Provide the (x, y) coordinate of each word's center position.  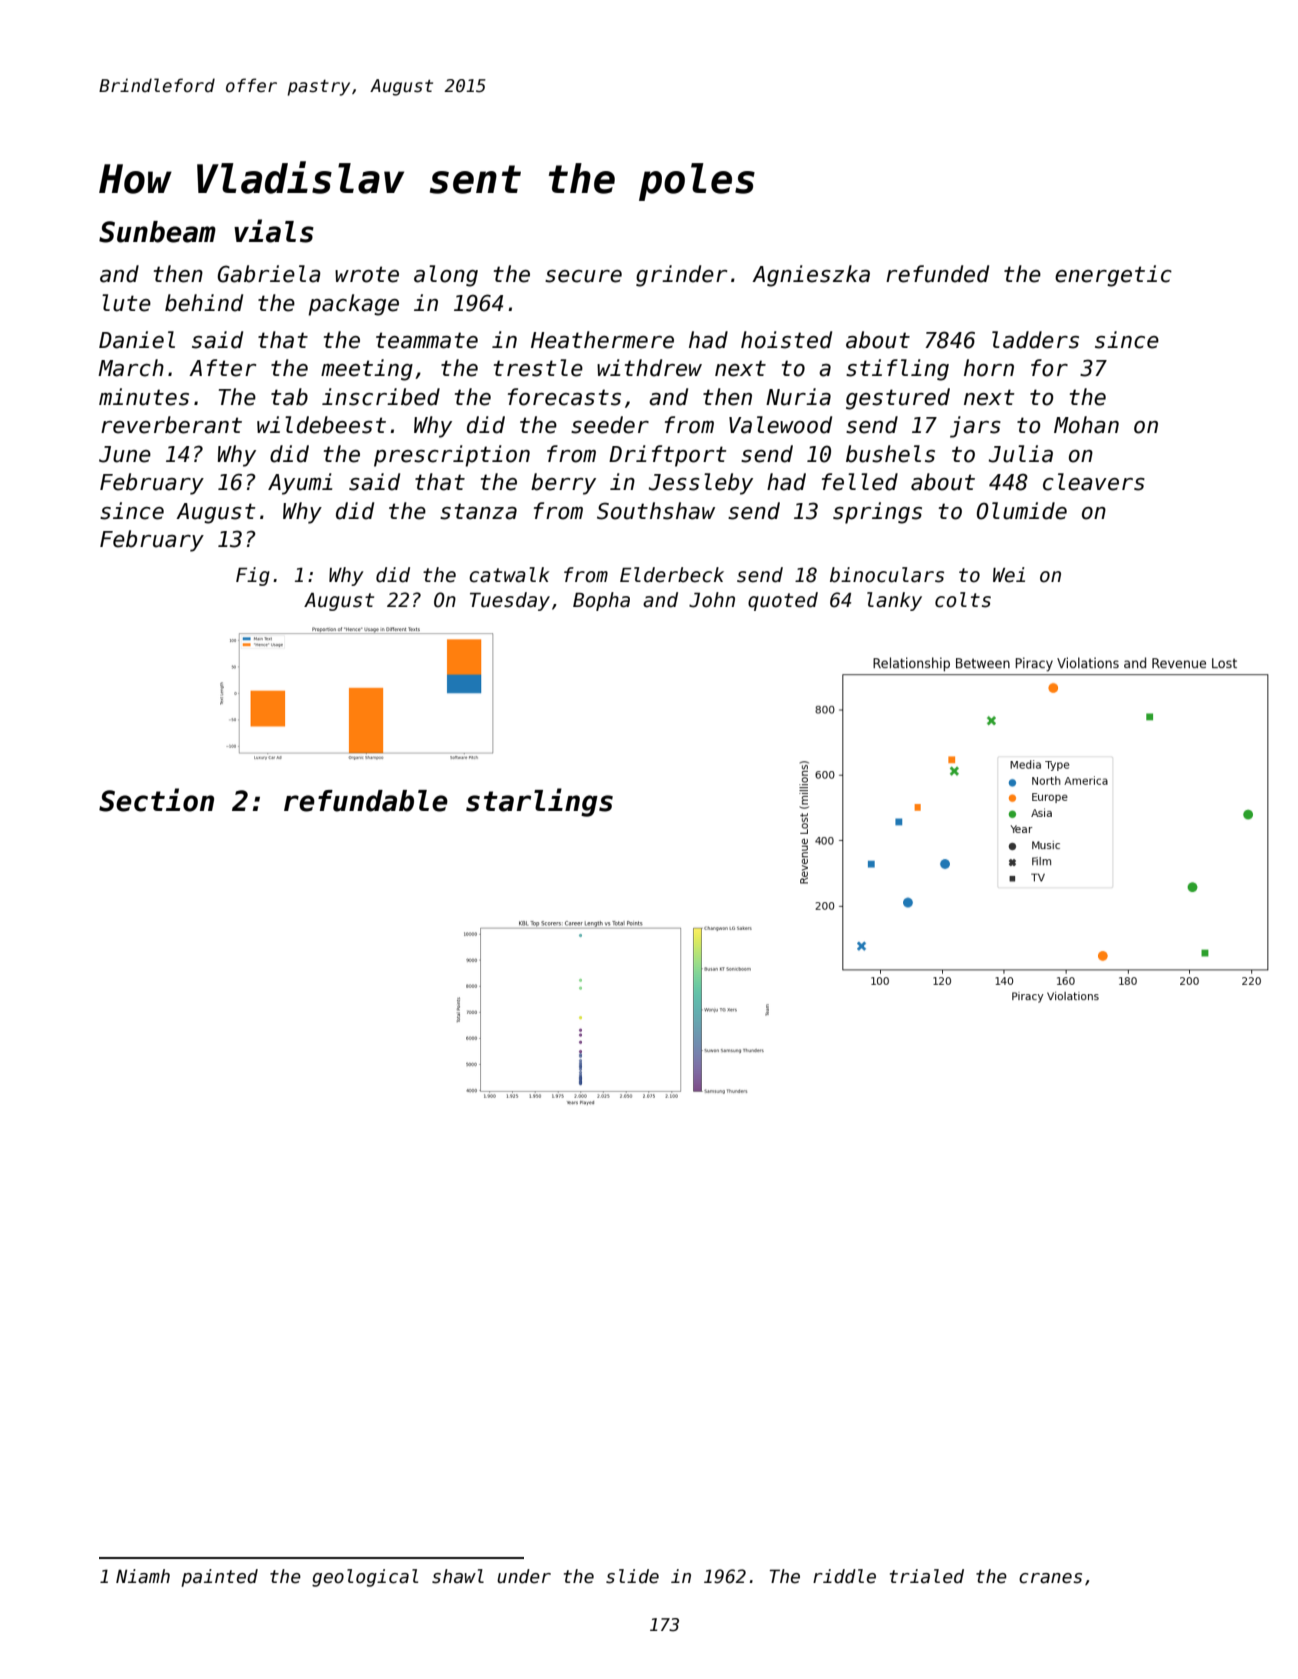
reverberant (171, 425)
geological (365, 1578)
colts (963, 600)
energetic (1113, 276)
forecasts (564, 397)
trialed (927, 1576)
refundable (366, 801)
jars (975, 427)
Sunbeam (157, 232)
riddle (844, 1576)
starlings (539, 802)
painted (220, 1578)
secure (583, 276)
